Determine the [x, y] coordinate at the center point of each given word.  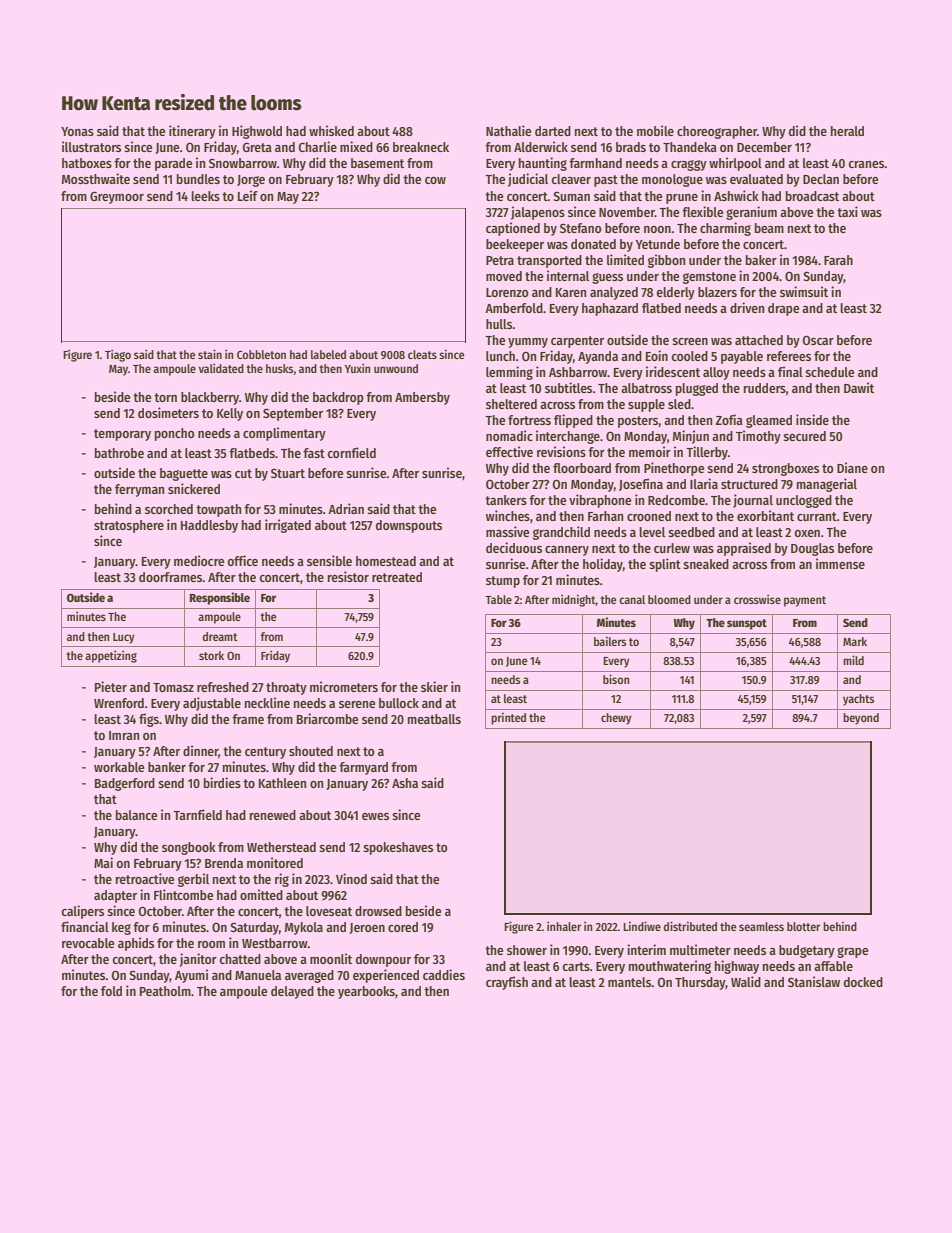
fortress [529, 420]
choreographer [717, 132]
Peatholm [165, 991]
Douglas [812, 549]
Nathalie [508, 130]
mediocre [199, 560]
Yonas [77, 131]
